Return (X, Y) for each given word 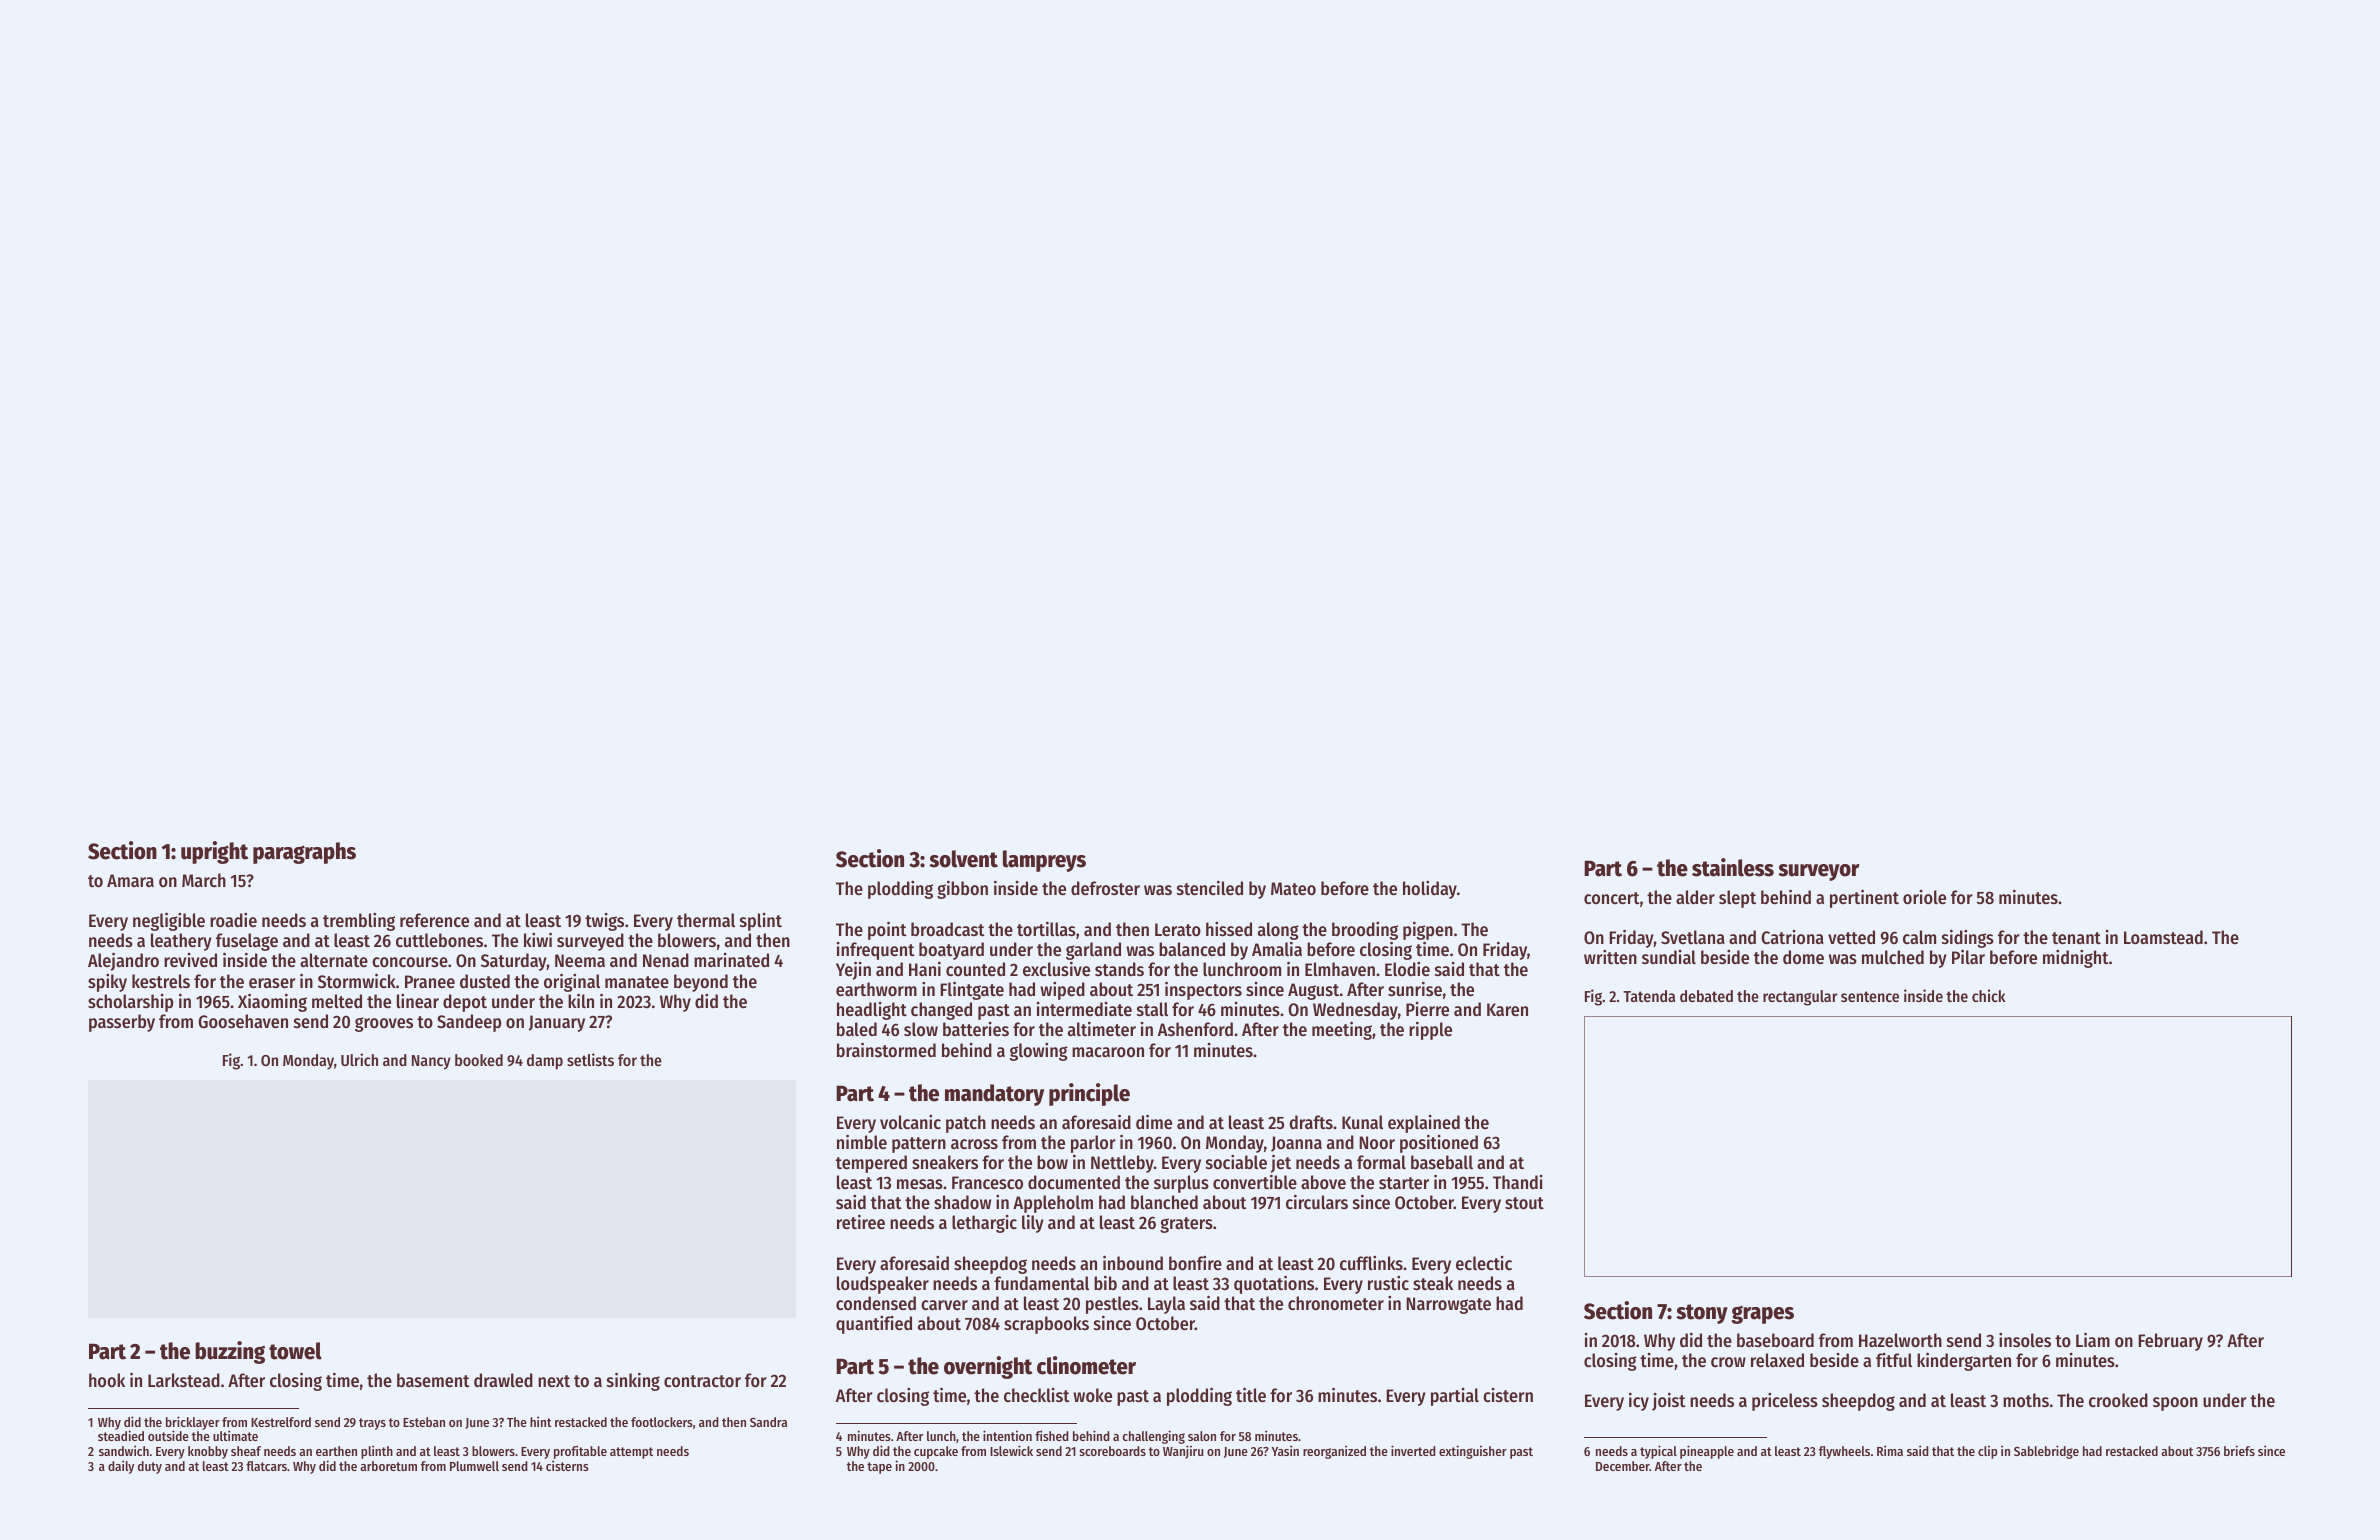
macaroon (1108, 1052)
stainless (1733, 867)
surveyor (1818, 872)
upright (214, 852)
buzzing (230, 1352)
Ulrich (359, 1059)
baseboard (1775, 1340)
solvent (963, 859)
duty (150, 1467)
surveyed (590, 942)
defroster (1105, 888)
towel (295, 1351)
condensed (876, 1303)
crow (1728, 1362)
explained (1424, 1124)
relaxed (1777, 1360)
